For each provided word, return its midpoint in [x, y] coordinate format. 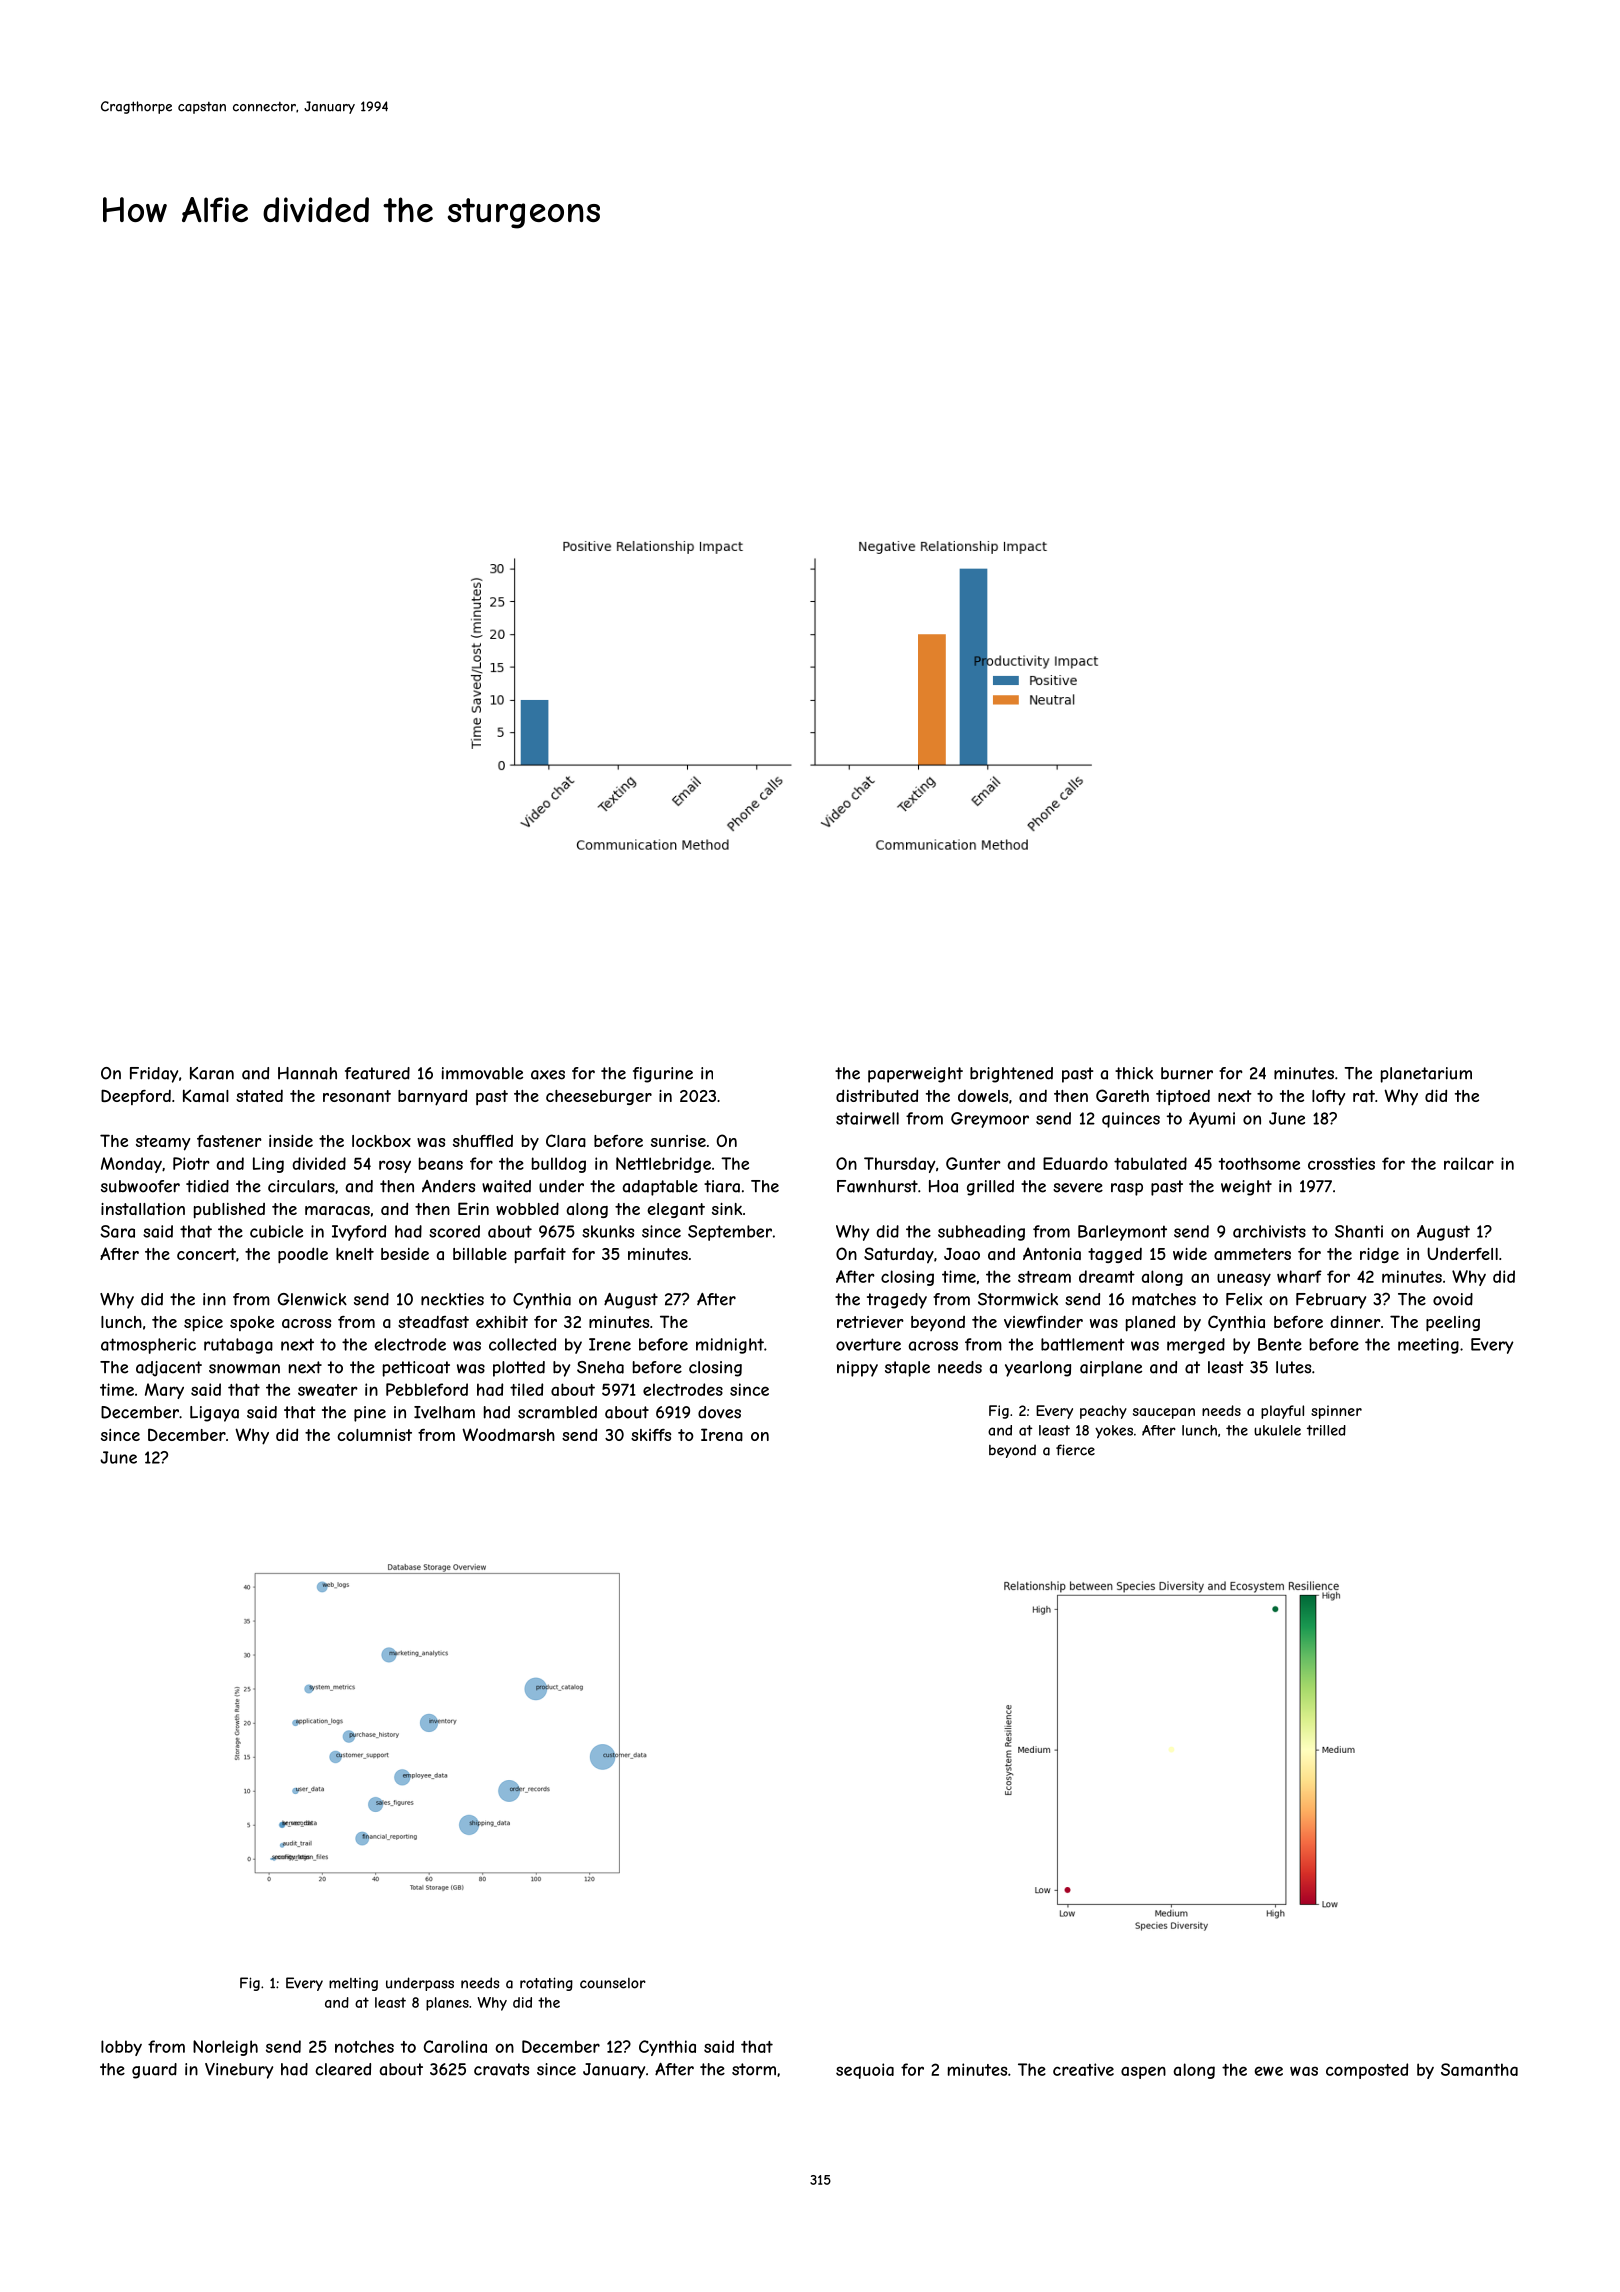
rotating [546, 1984]
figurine [663, 1075]
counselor [613, 1983]
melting [353, 1984]
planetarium [1426, 1075]
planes [447, 2004]
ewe [1268, 2071]
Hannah [307, 1073]
